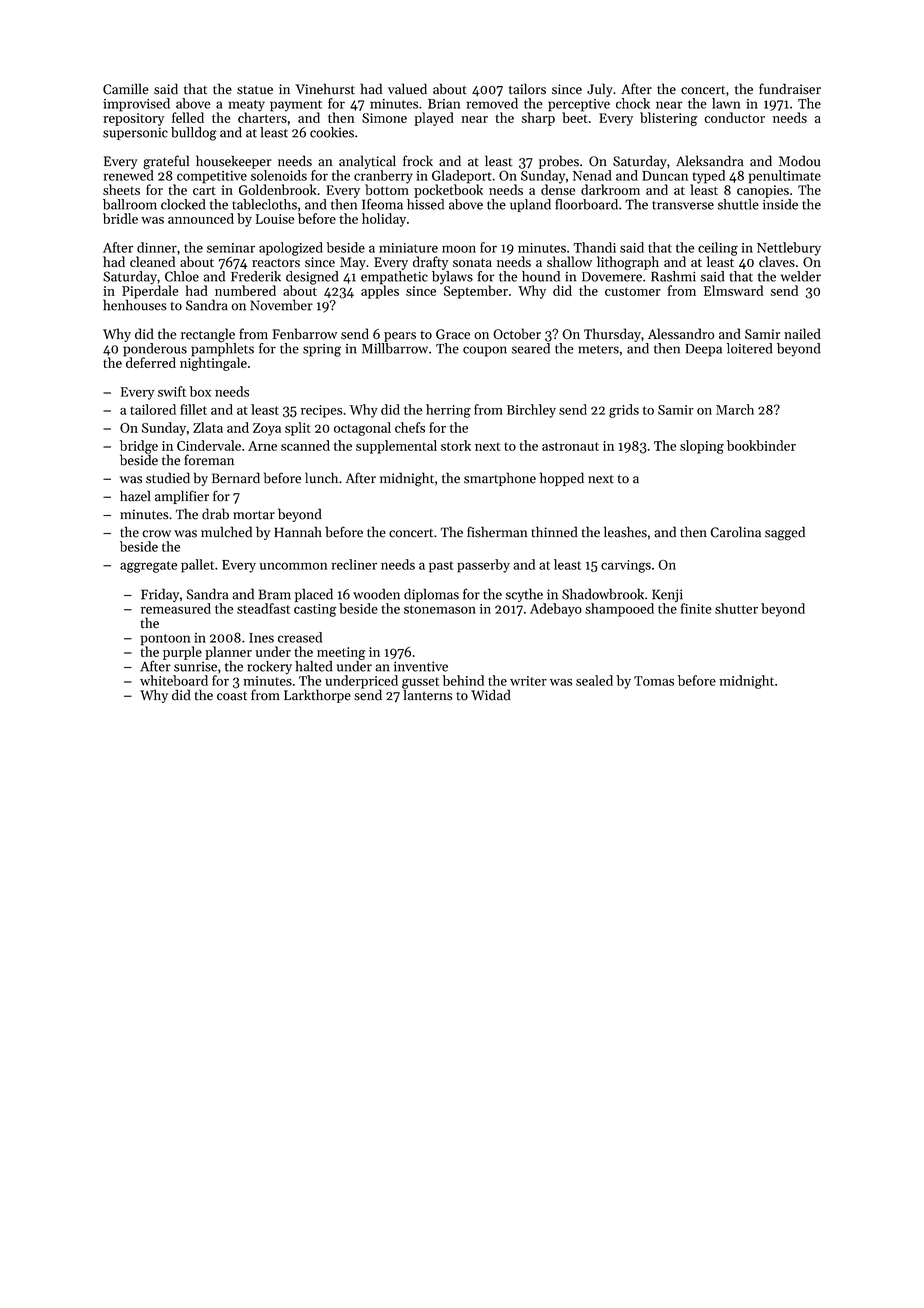 This screenshot has height=1308, width=924. What do you see at coordinates (362, 429) in the screenshot?
I see `octagonal` at bounding box center [362, 429].
